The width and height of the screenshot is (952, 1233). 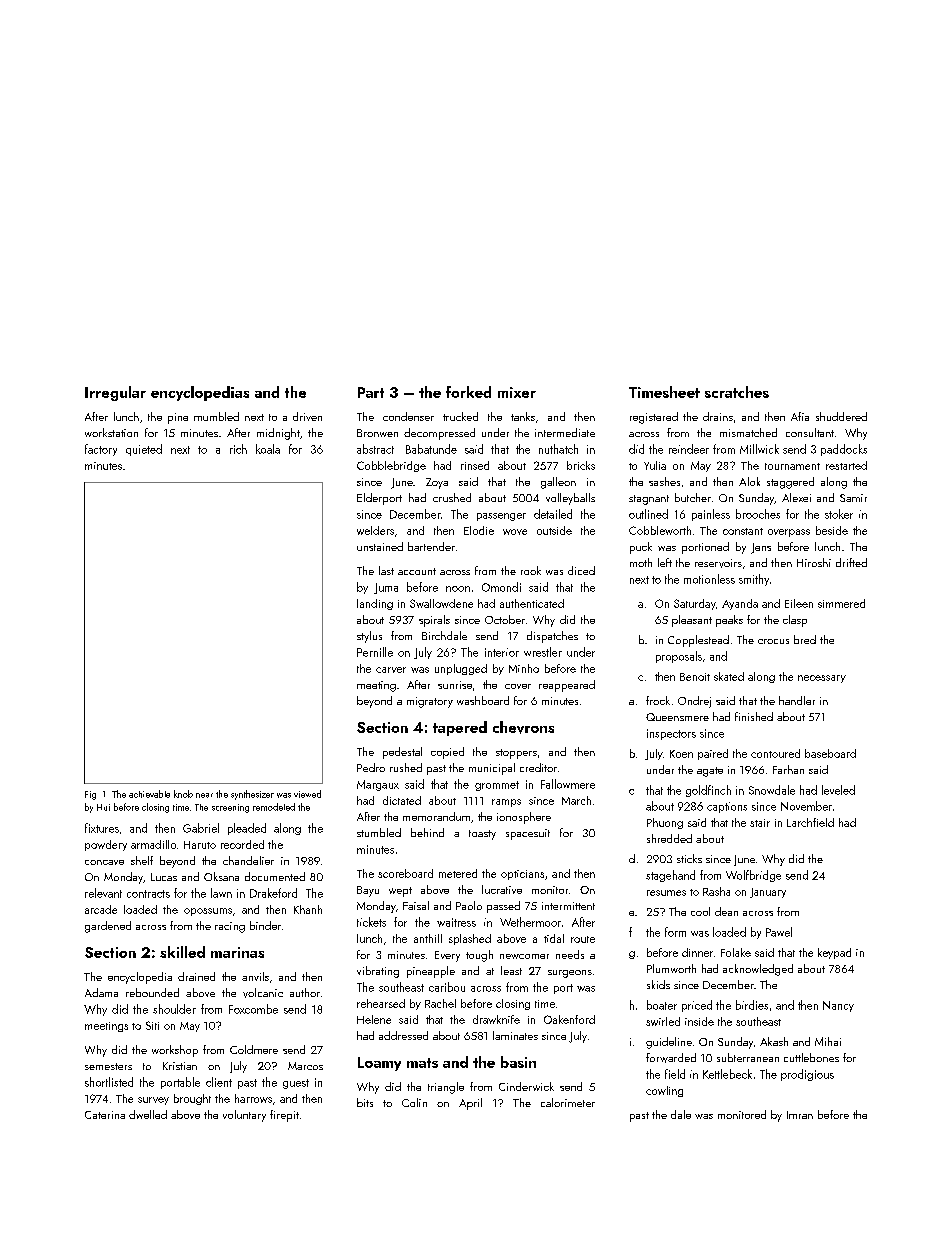 I want to click on mixer, so click(x=517, y=392).
